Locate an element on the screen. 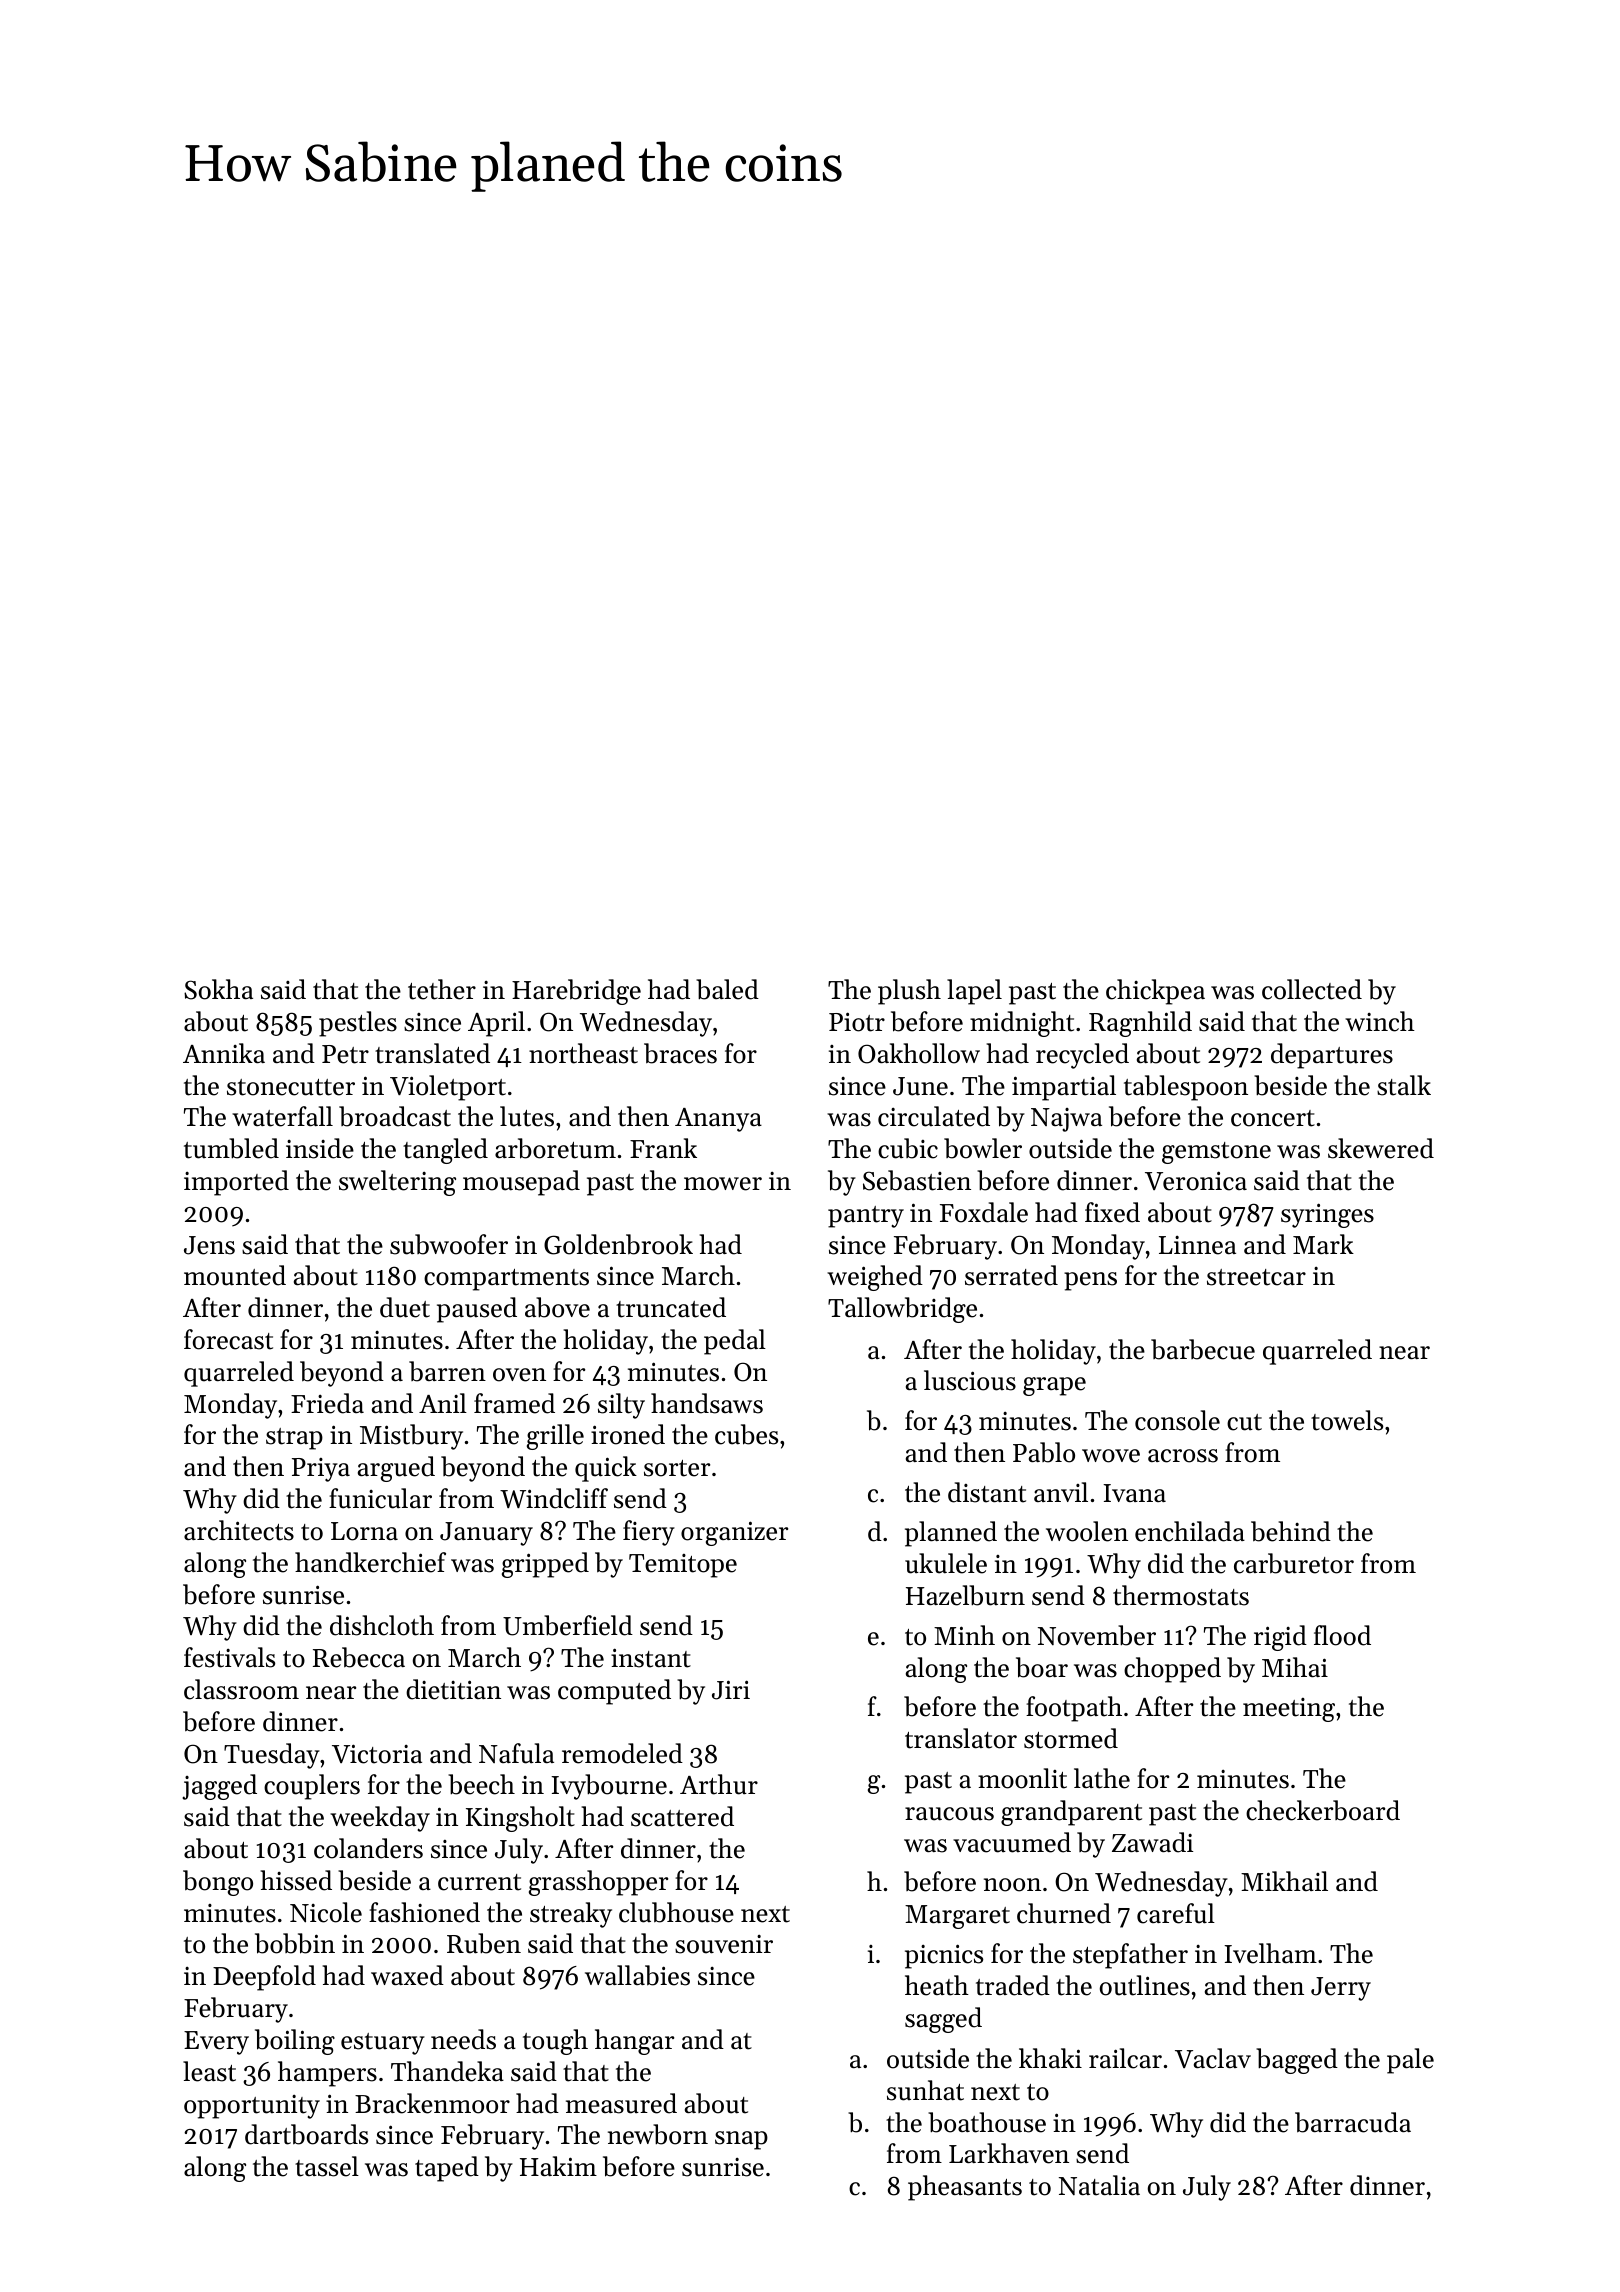 Image resolution: width=1620 pixels, height=2292 pixels. classroom is located at coordinates (241, 1689).
